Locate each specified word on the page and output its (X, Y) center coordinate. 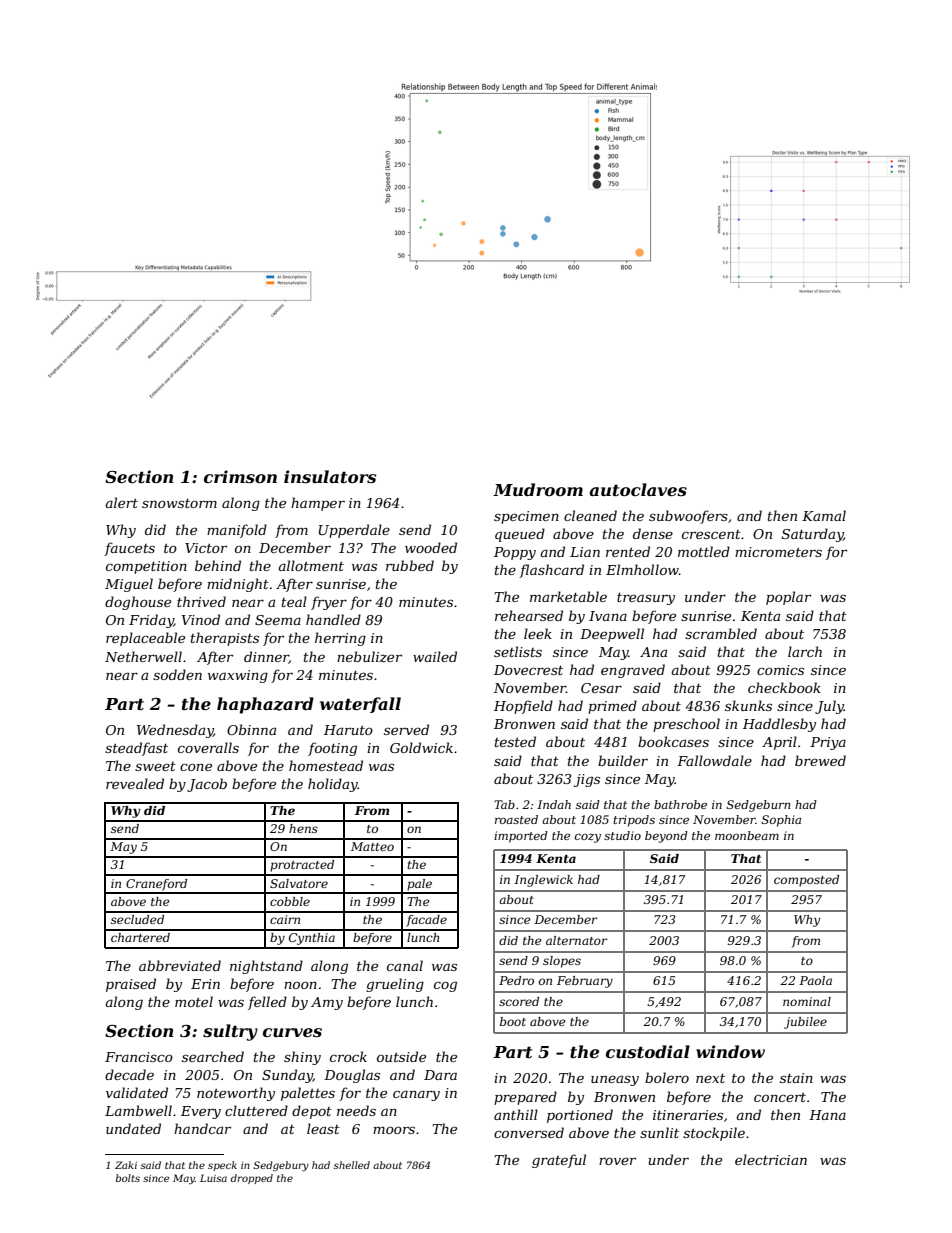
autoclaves (638, 489)
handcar (202, 1128)
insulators (330, 476)
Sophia (781, 821)
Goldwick (421, 747)
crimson (240, 476)
